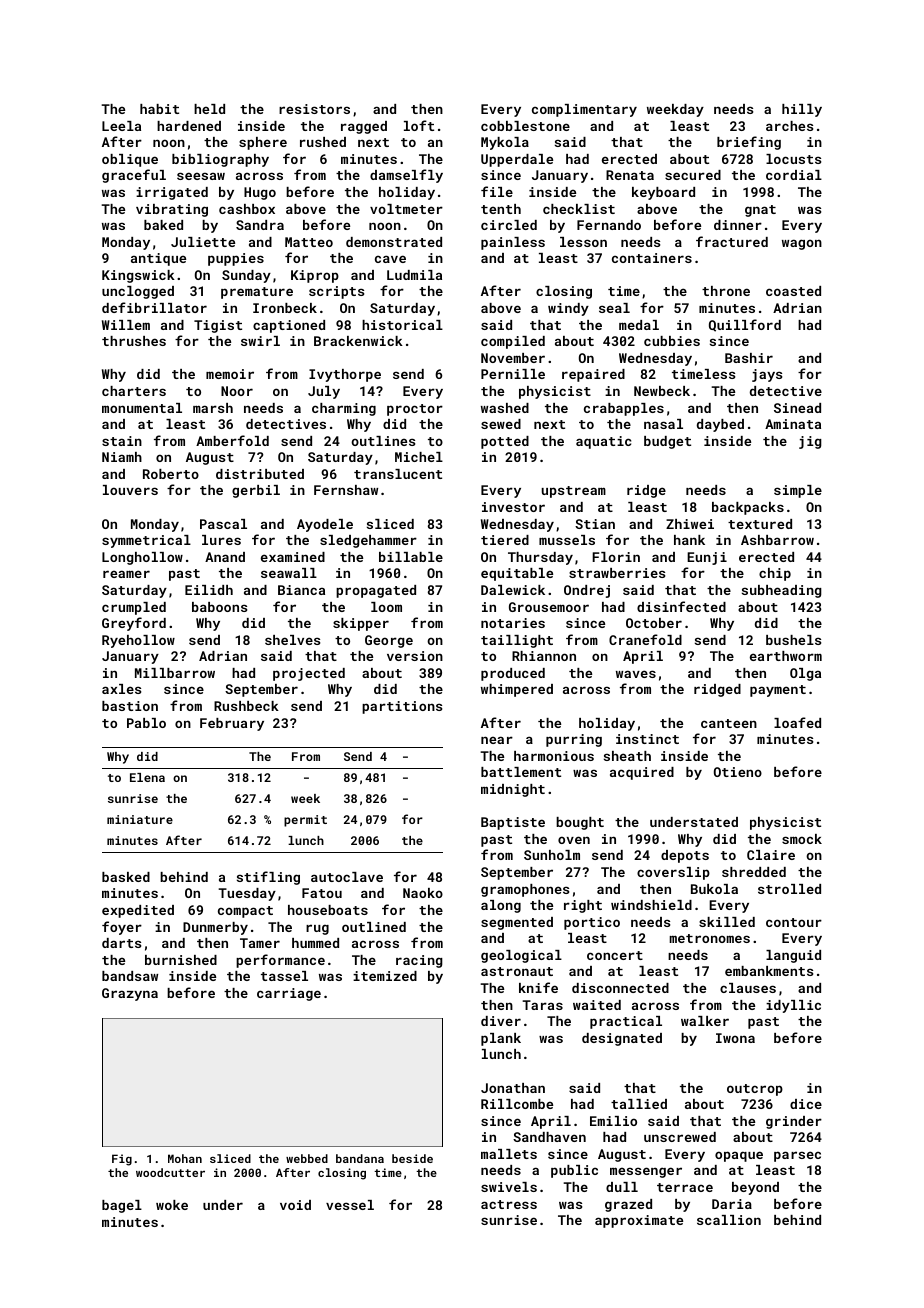  What do you see at coordinates (680, 1137) in the image?
I see `unscrewed` at bounding box center [680, 1137].
